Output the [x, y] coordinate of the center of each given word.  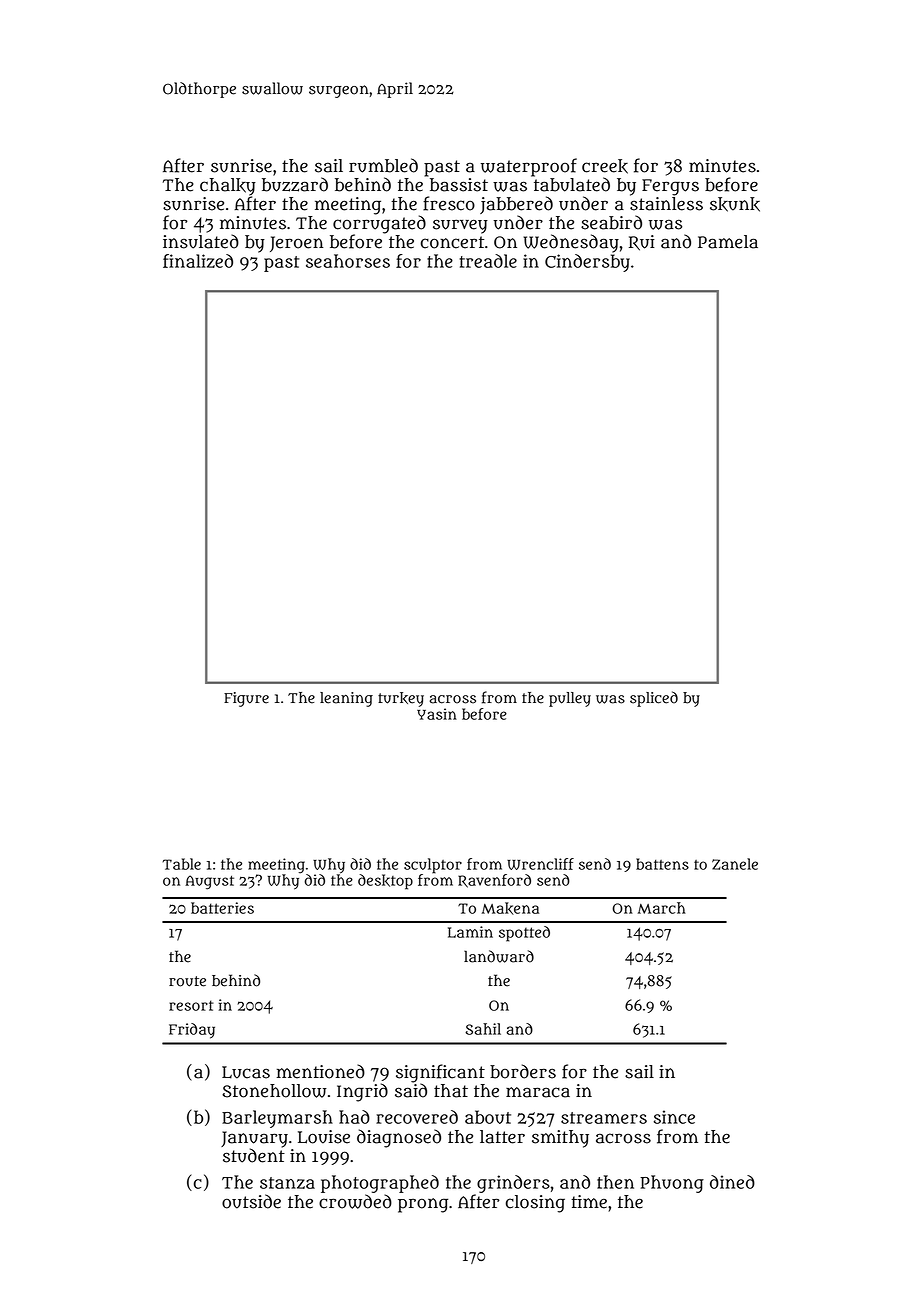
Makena [510, 908]
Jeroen [296, 244]
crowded [355, 1201]
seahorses [348, 261]
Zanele [735, 864]
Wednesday [571, 243]
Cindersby [587, 263]
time [589, 1202]
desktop [385, 882]
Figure [246, 699]
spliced [654, 699]
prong [423, 1205]
